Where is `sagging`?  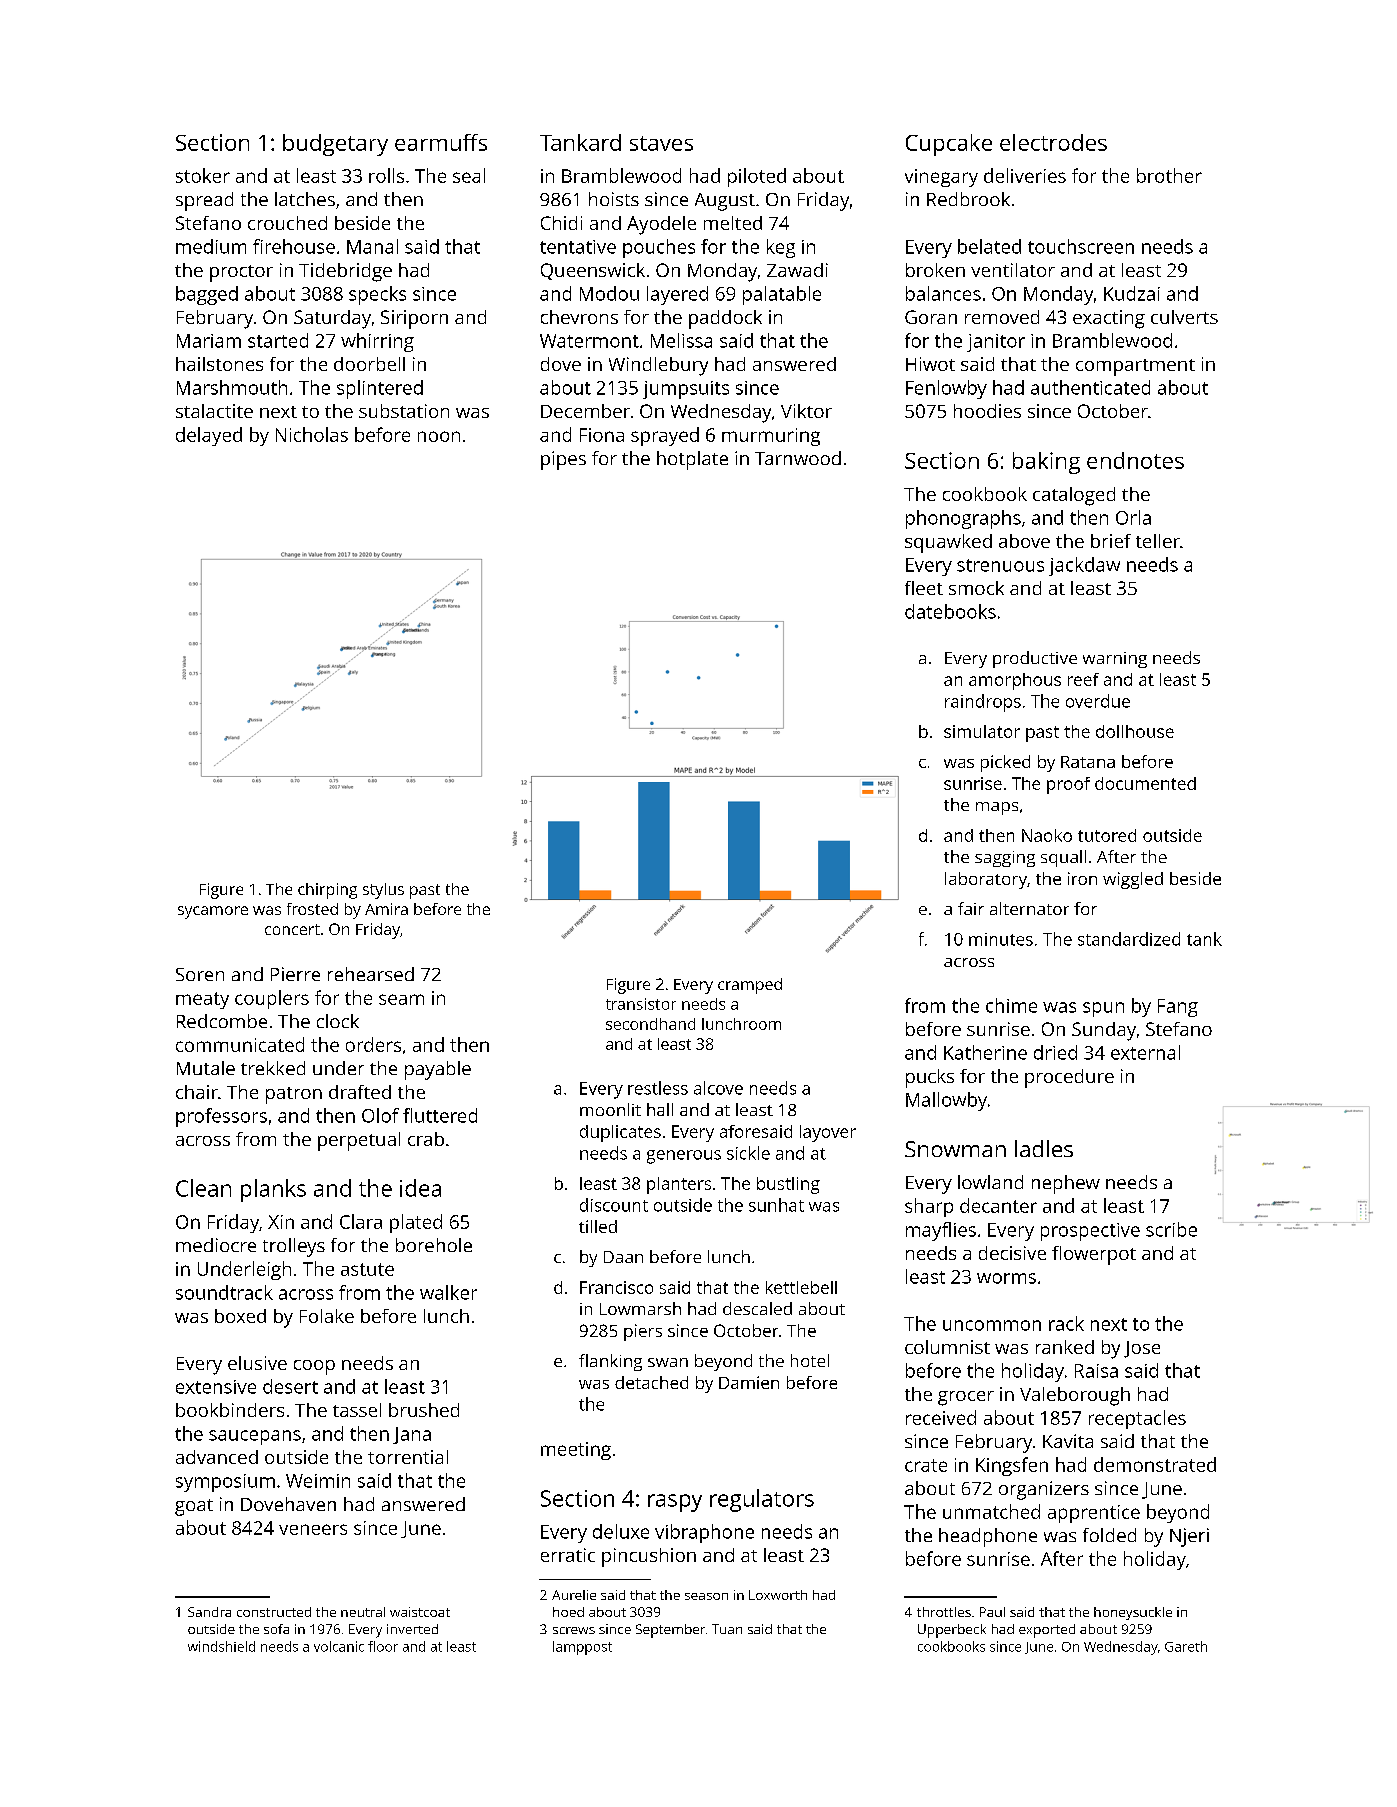 sagging is located at coordinates (1005, 859).
